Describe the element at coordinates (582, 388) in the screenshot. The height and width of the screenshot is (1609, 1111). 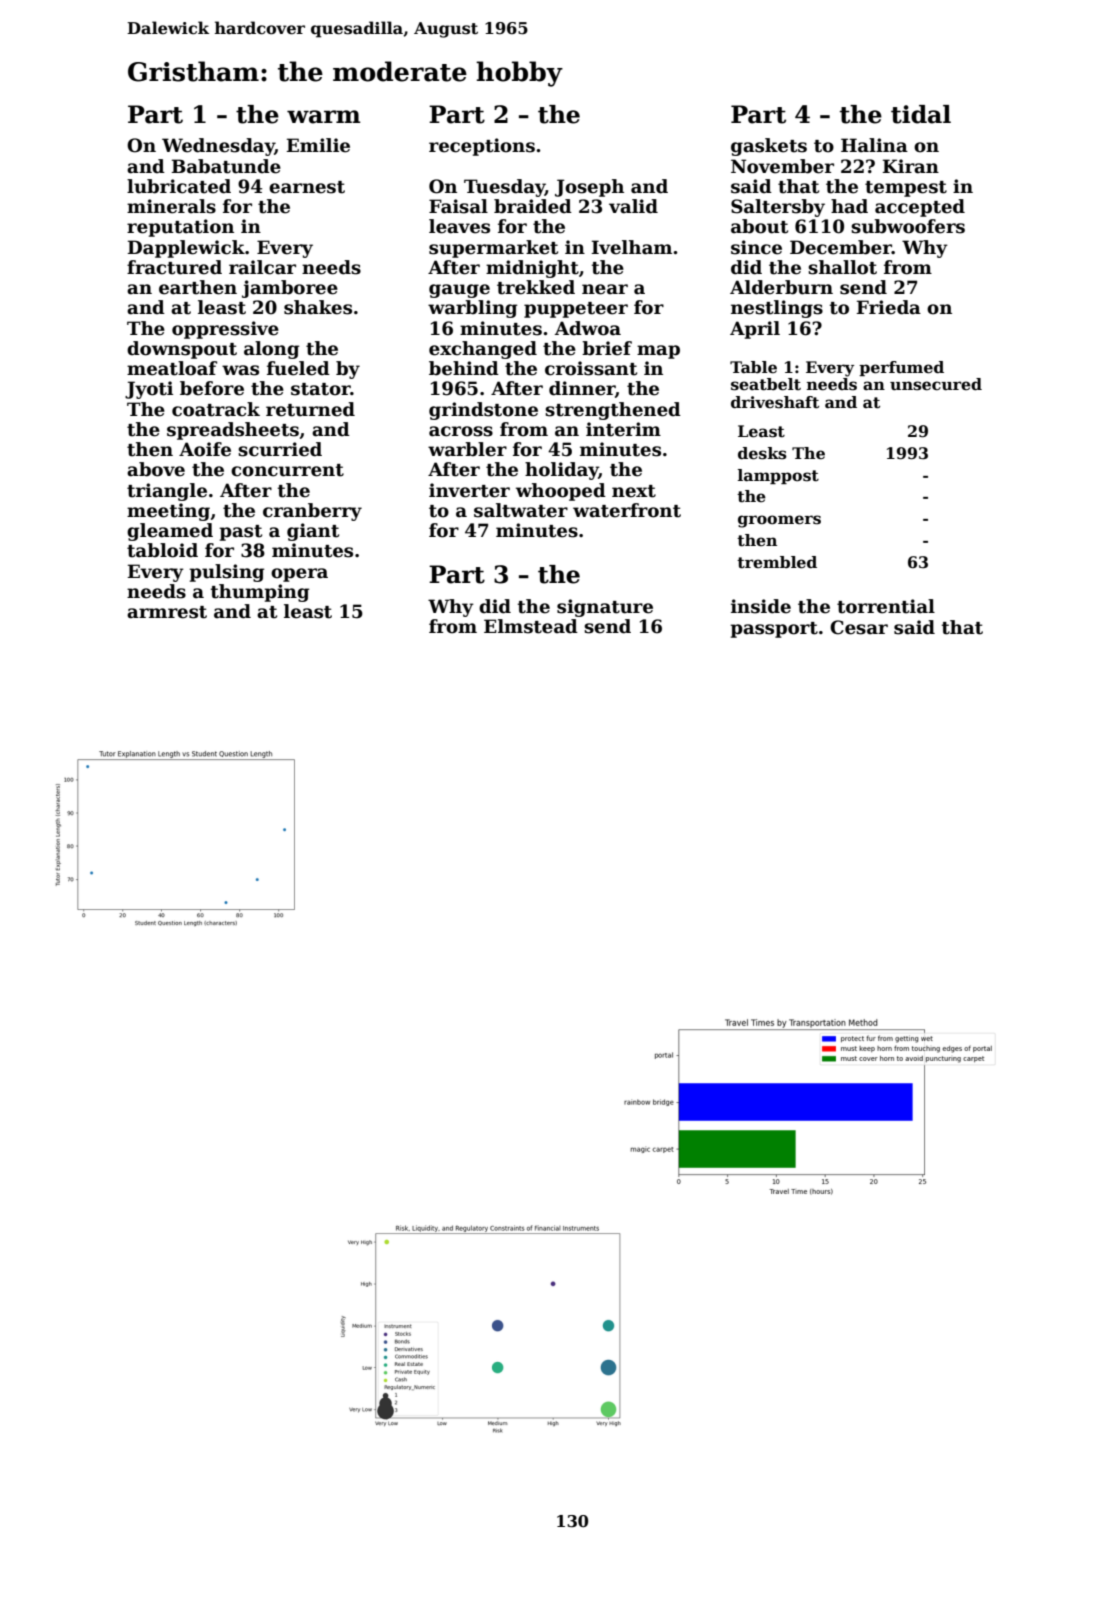
I see `dinner` at that location.
